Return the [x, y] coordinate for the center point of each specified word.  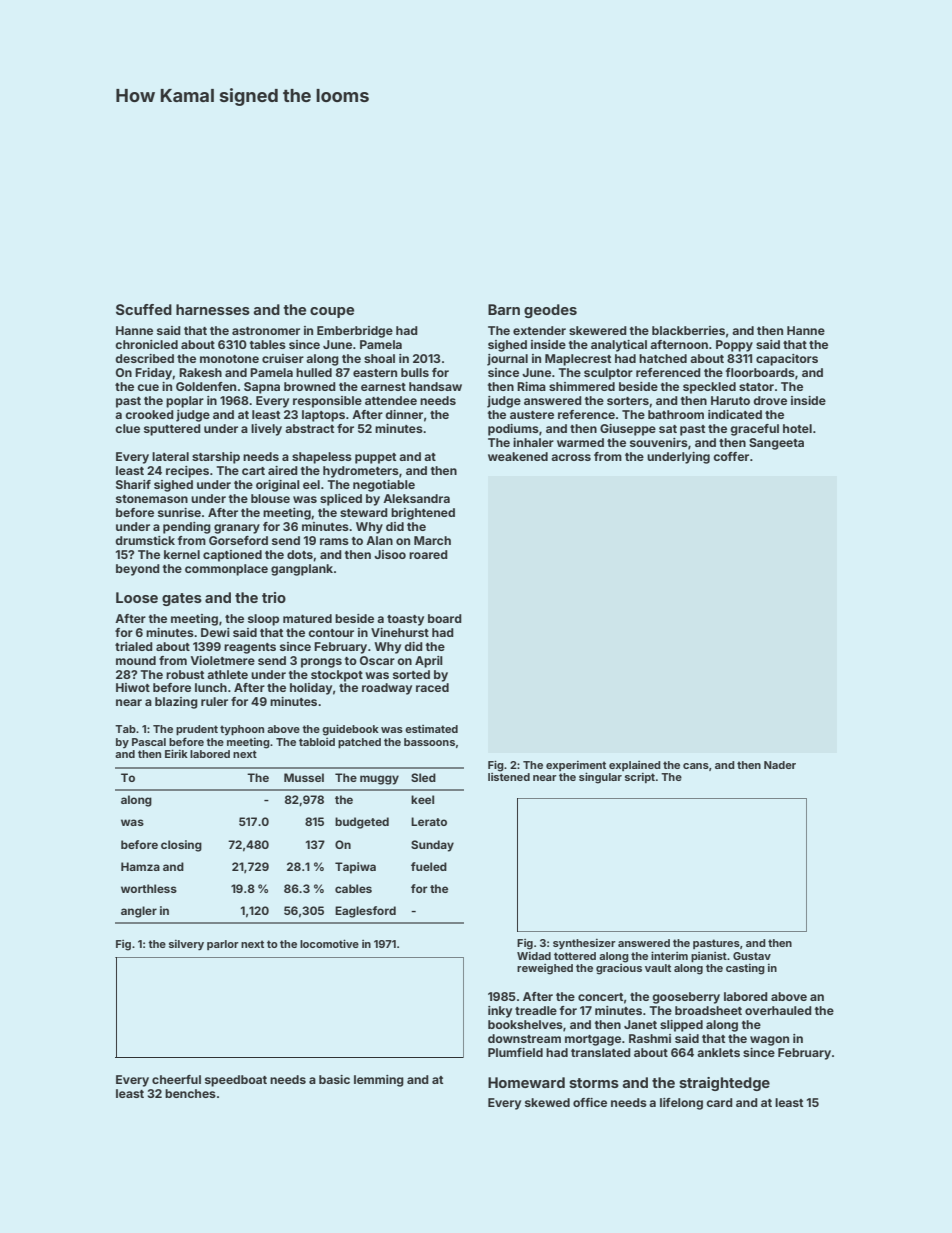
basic [334, 1079]
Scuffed [144, 309]
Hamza [140, 866]
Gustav [752, 956]
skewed [547, 1102]
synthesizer [584, 944]
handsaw [435, 386]
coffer [731, 456]
